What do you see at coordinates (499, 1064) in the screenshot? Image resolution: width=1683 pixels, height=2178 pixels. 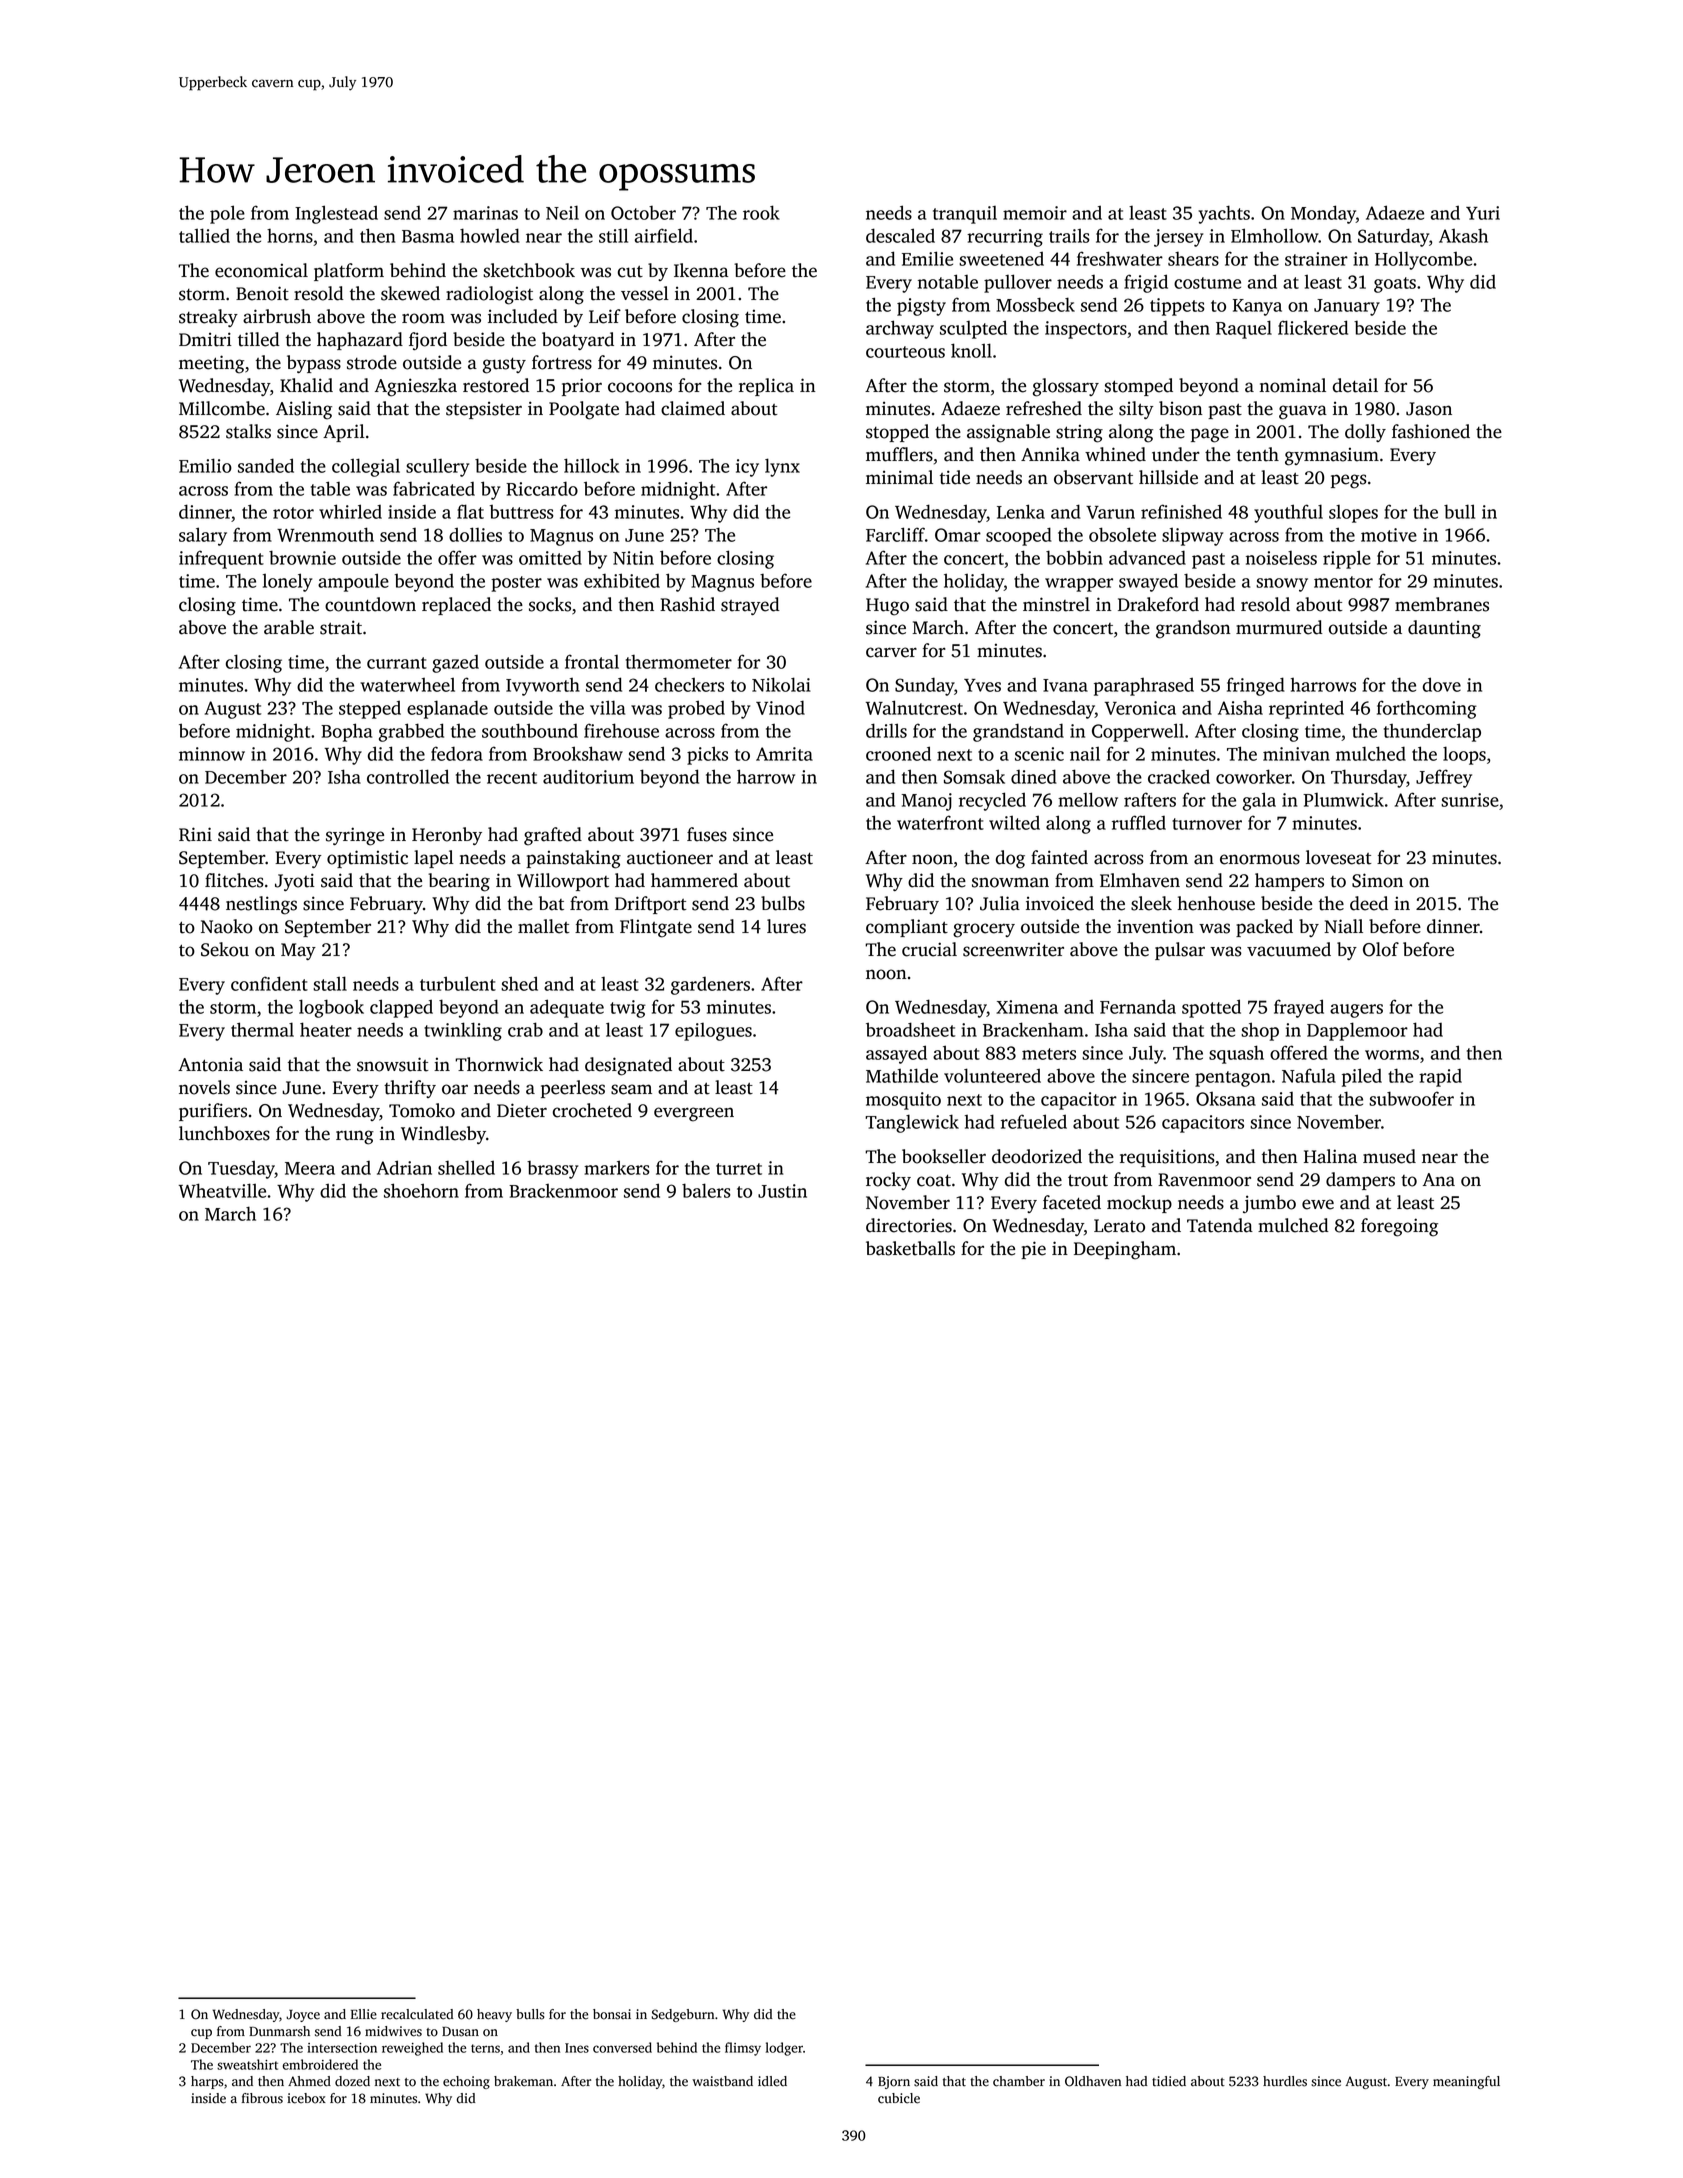 I see `Thornwick` at bounding box center [499, 1064].
